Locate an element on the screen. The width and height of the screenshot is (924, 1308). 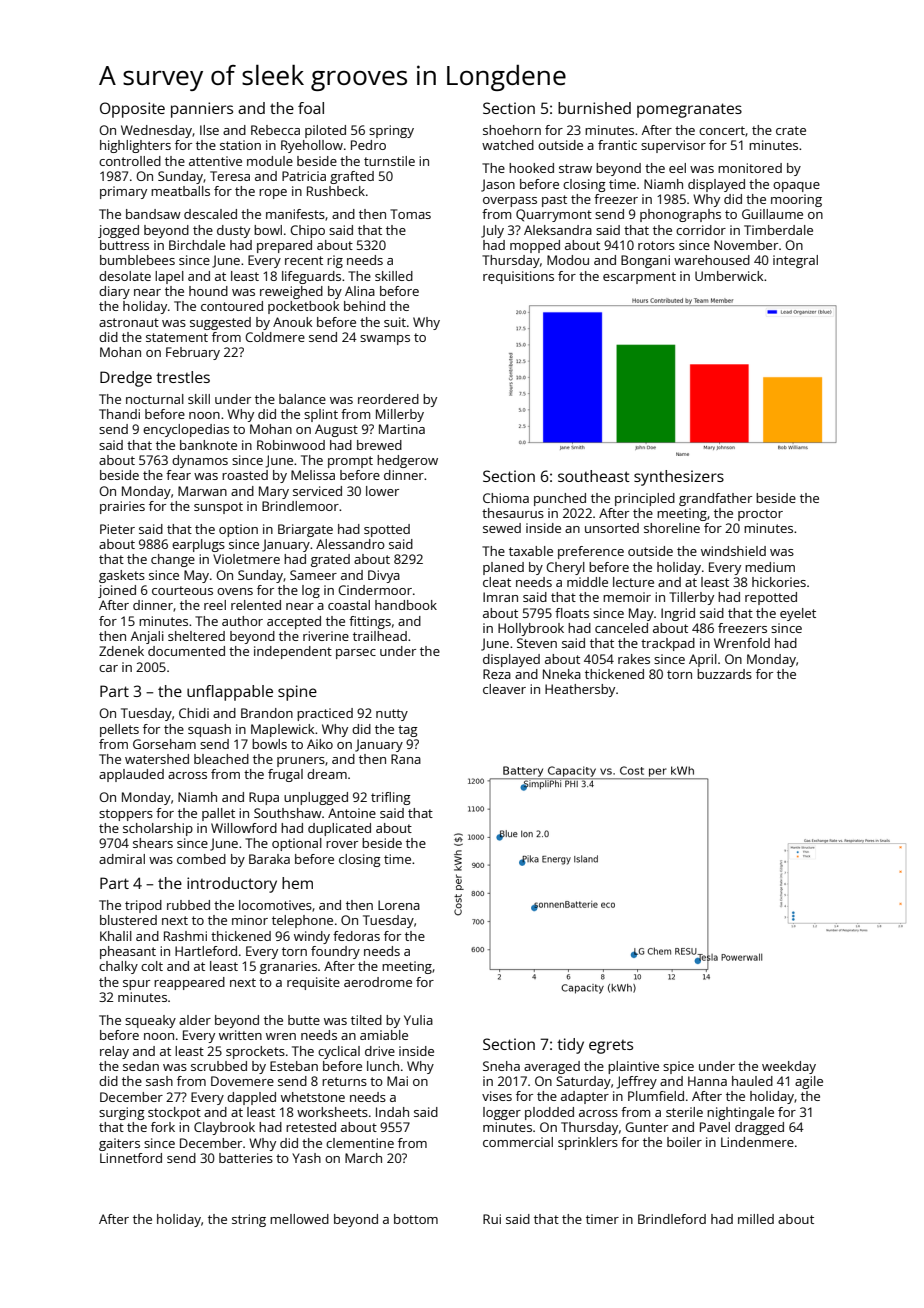
string is located at coordinates (249, 1220).
